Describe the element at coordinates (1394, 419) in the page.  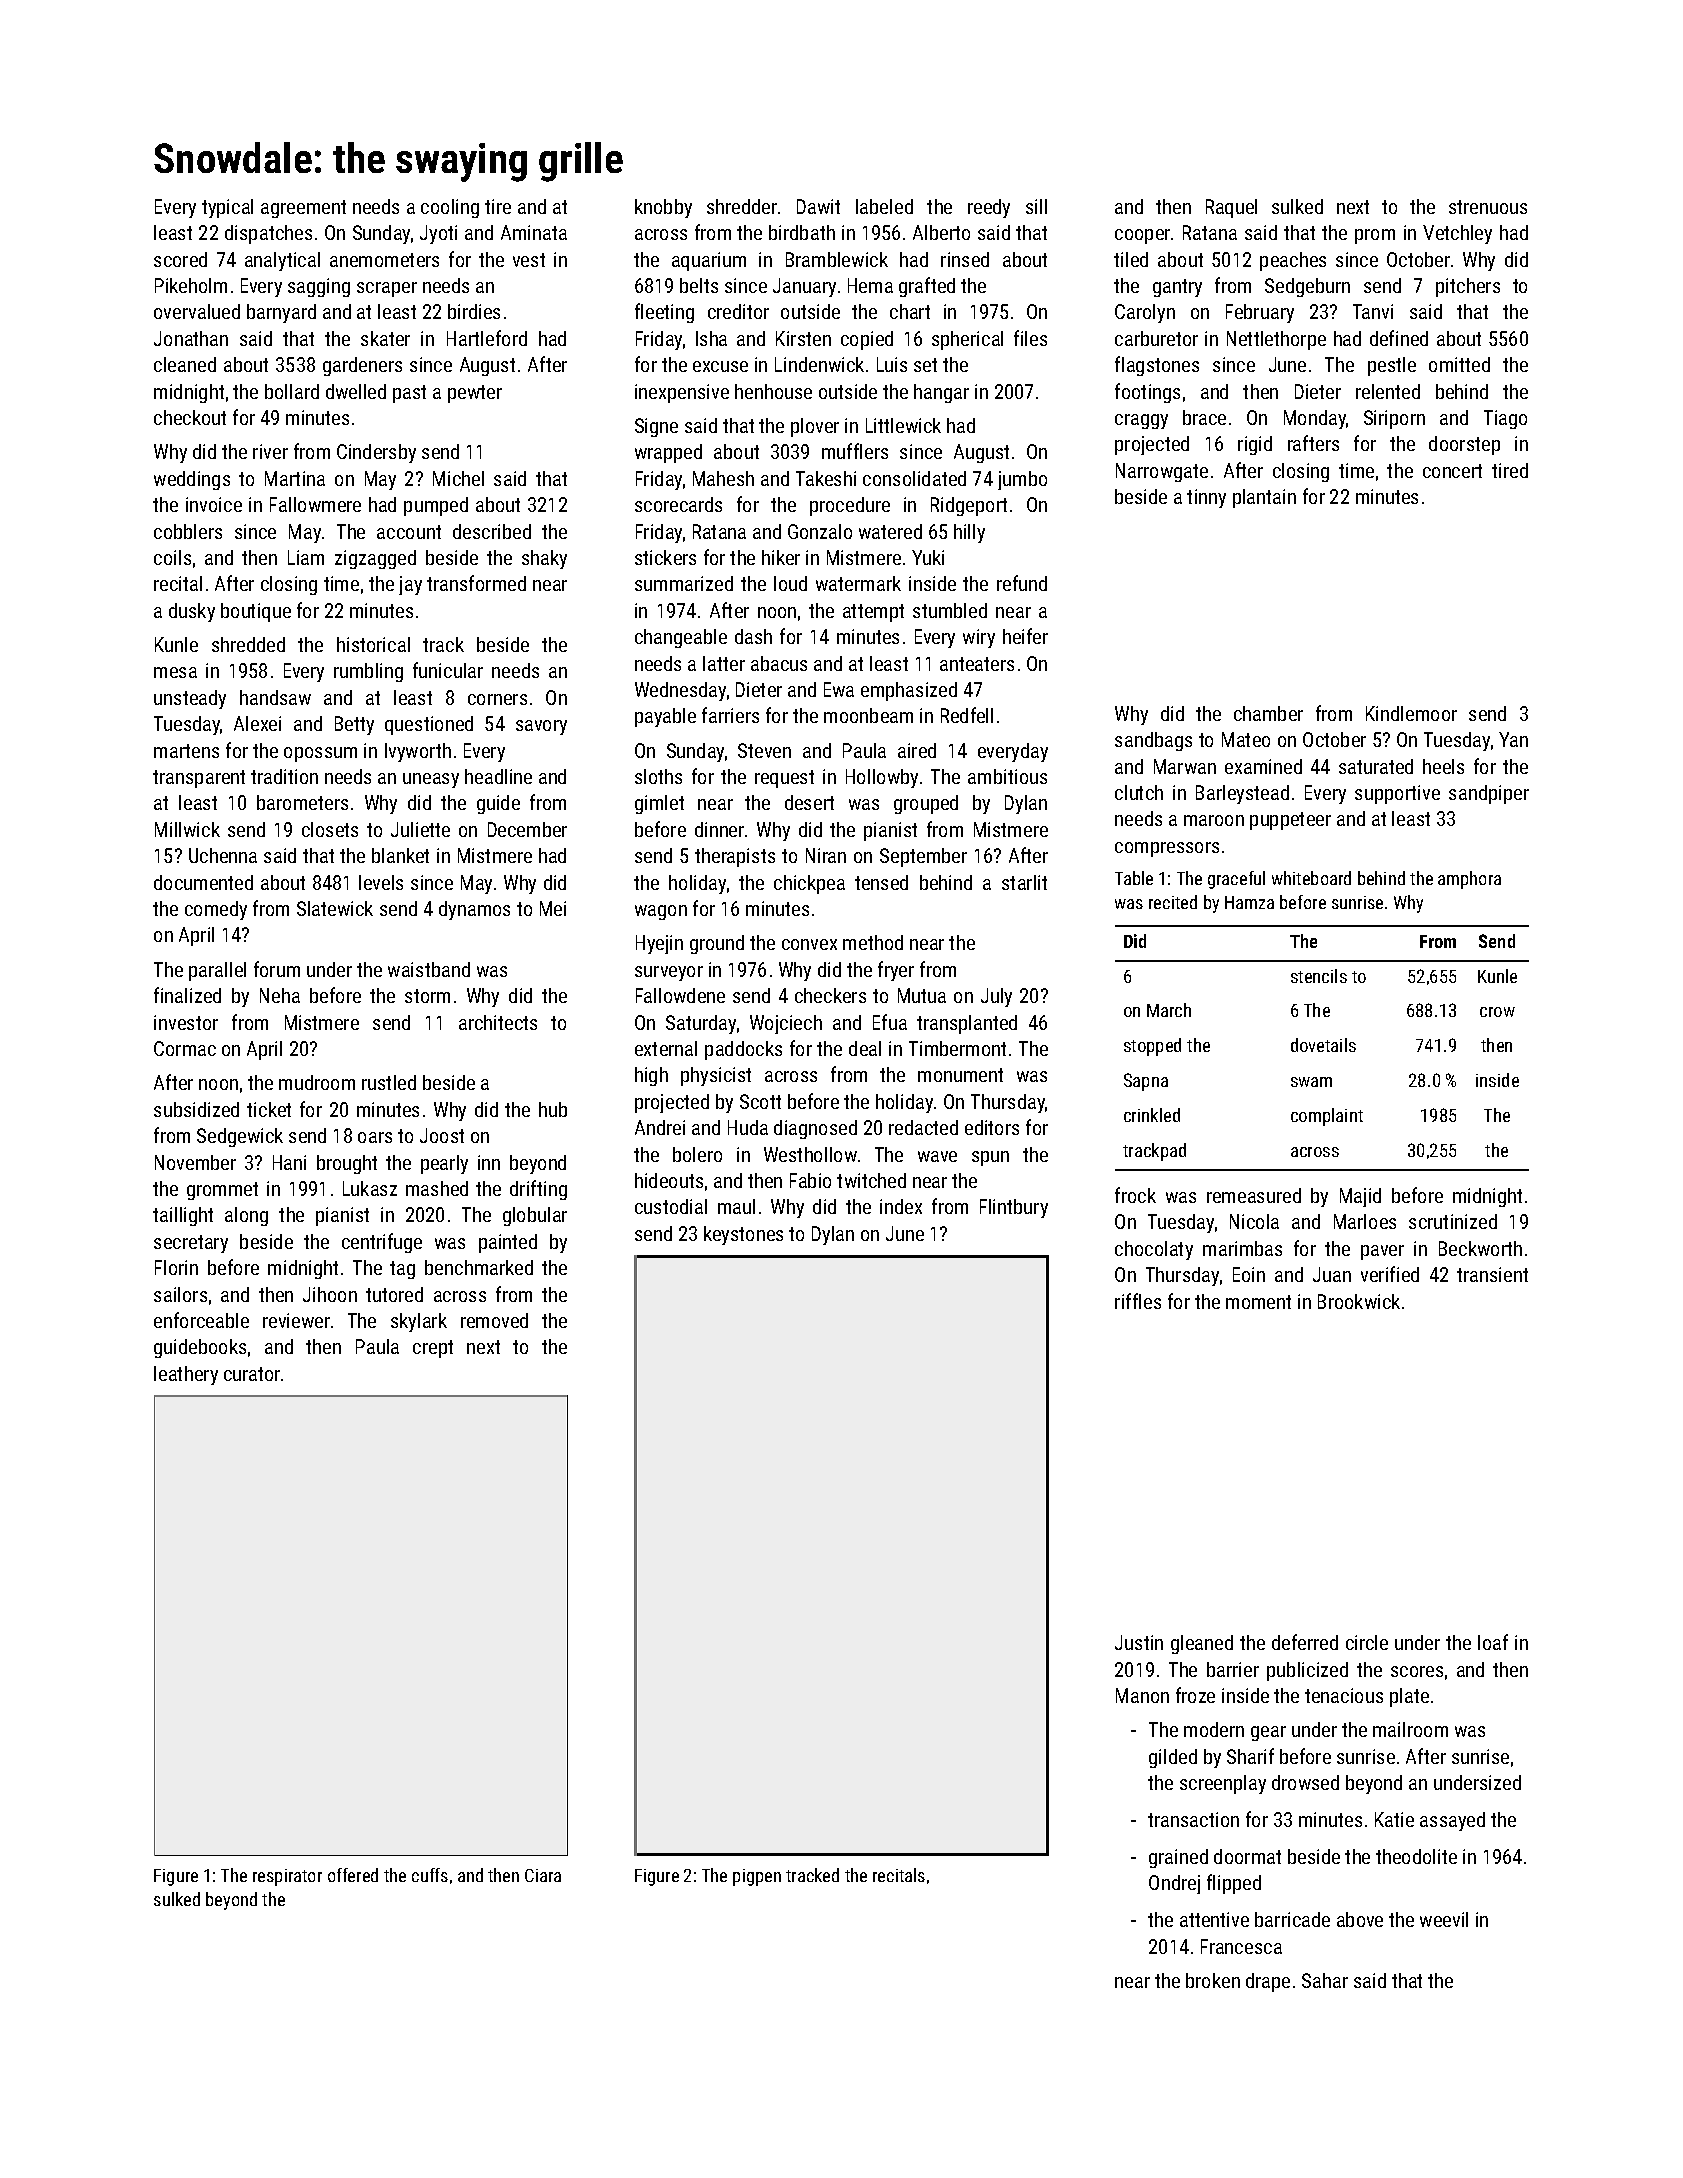
I see `Siriporn` at that location.
